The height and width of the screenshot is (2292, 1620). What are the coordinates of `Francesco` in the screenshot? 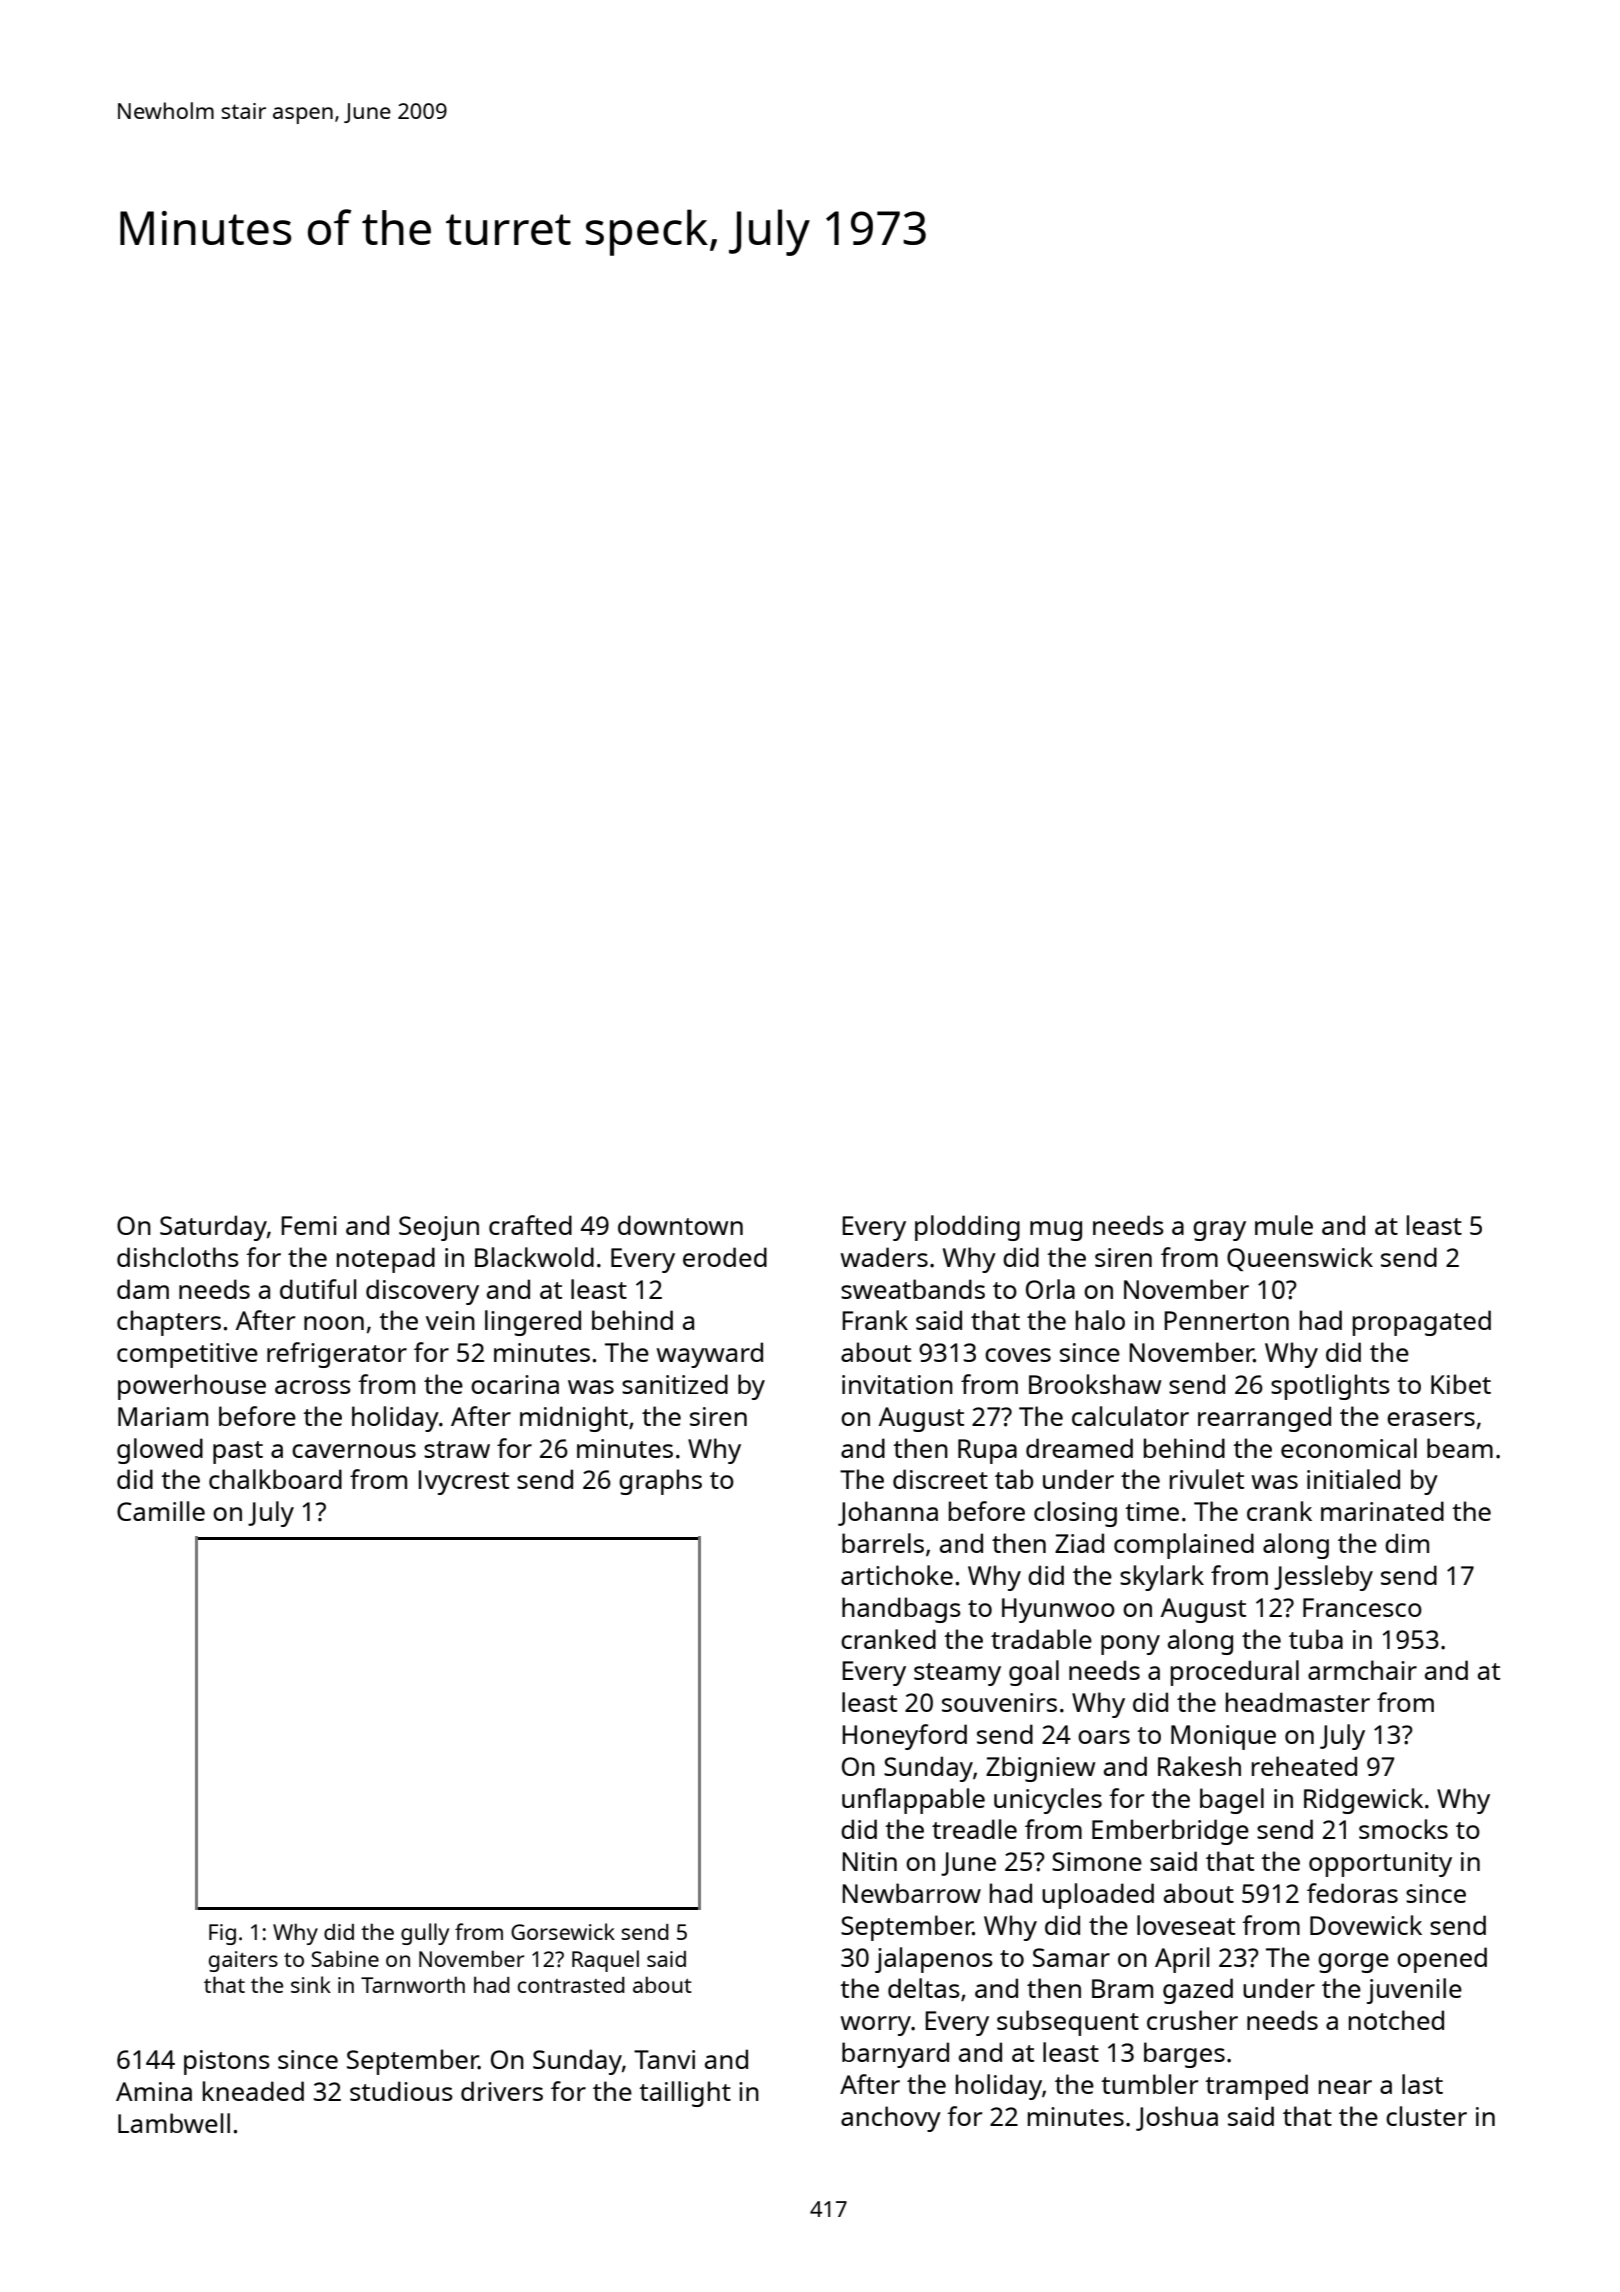 It's located at (1362, 1607).
